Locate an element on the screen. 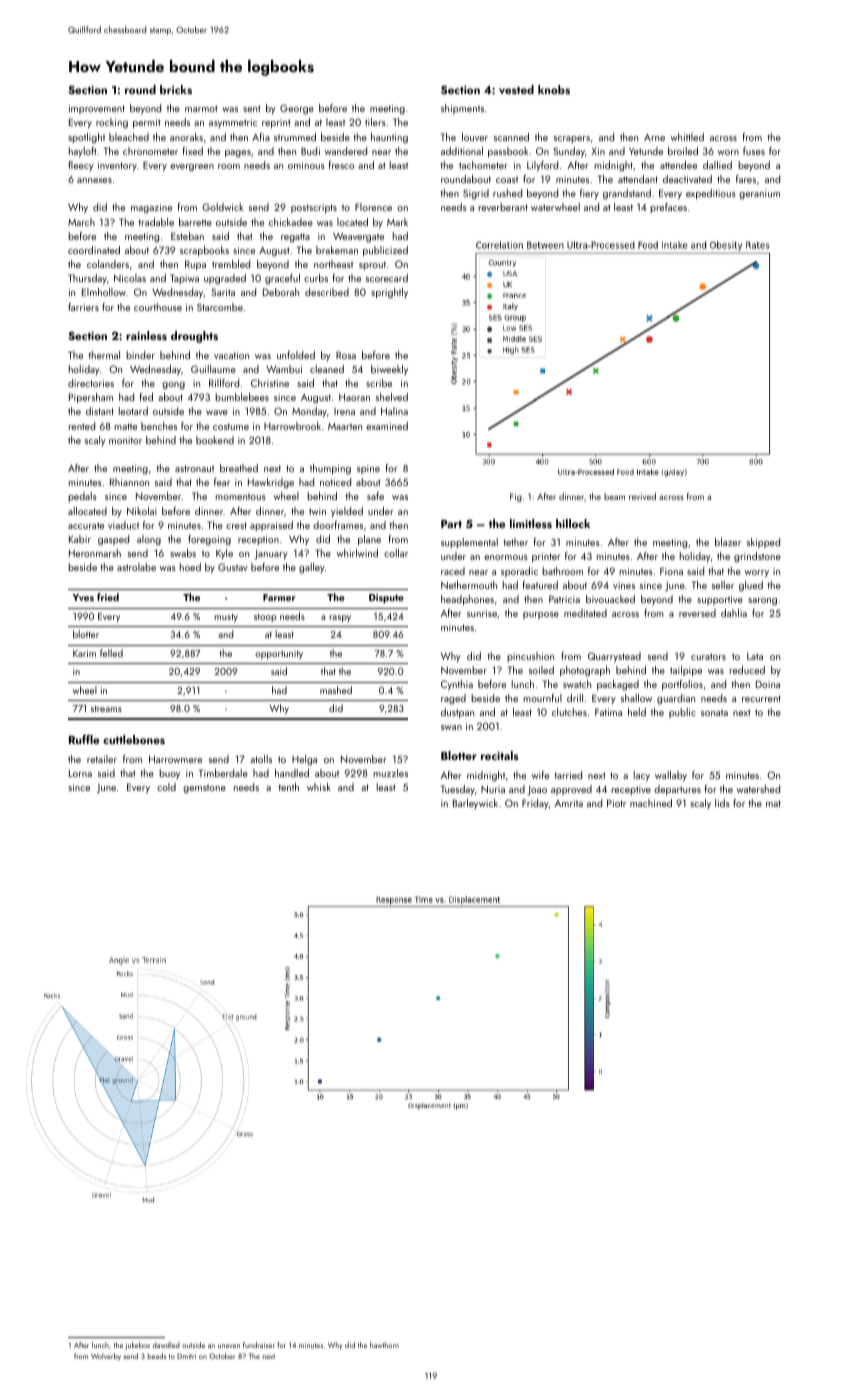 The image size is (849, 1400). opportunity is located at coordinates (279, 654).
